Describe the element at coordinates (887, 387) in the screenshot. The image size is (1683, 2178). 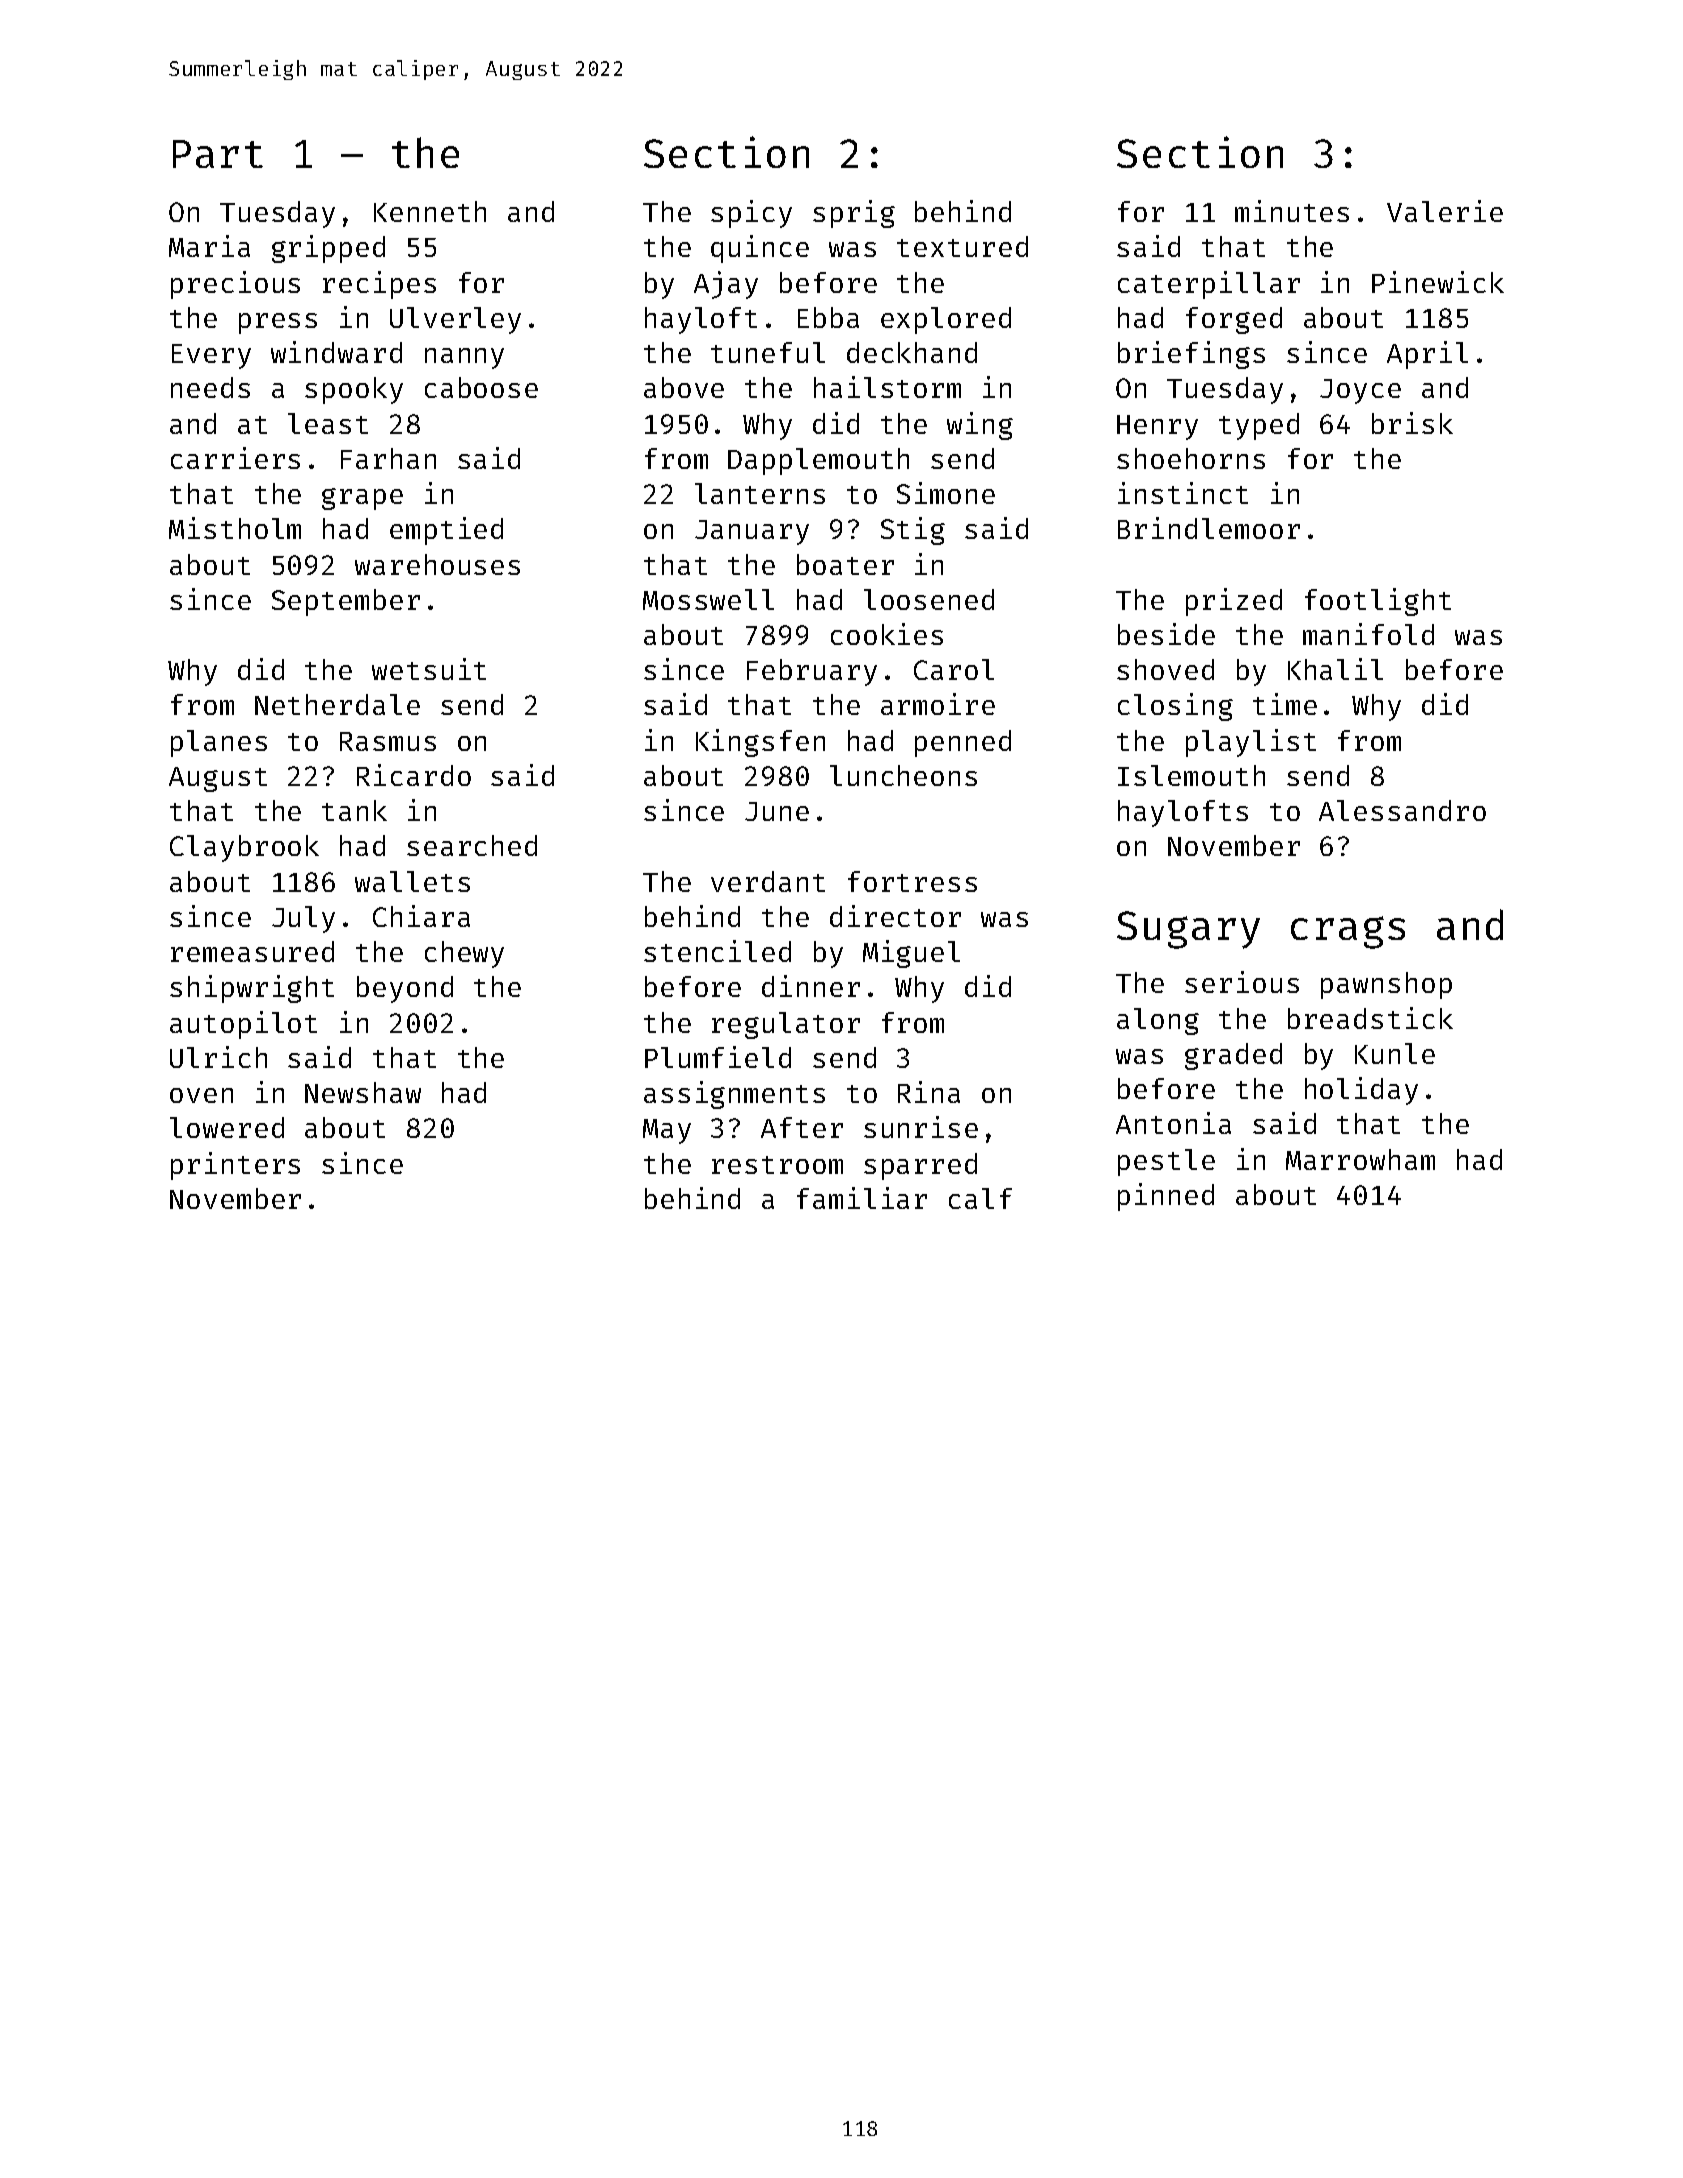
I see `hailstorm` at that location.
